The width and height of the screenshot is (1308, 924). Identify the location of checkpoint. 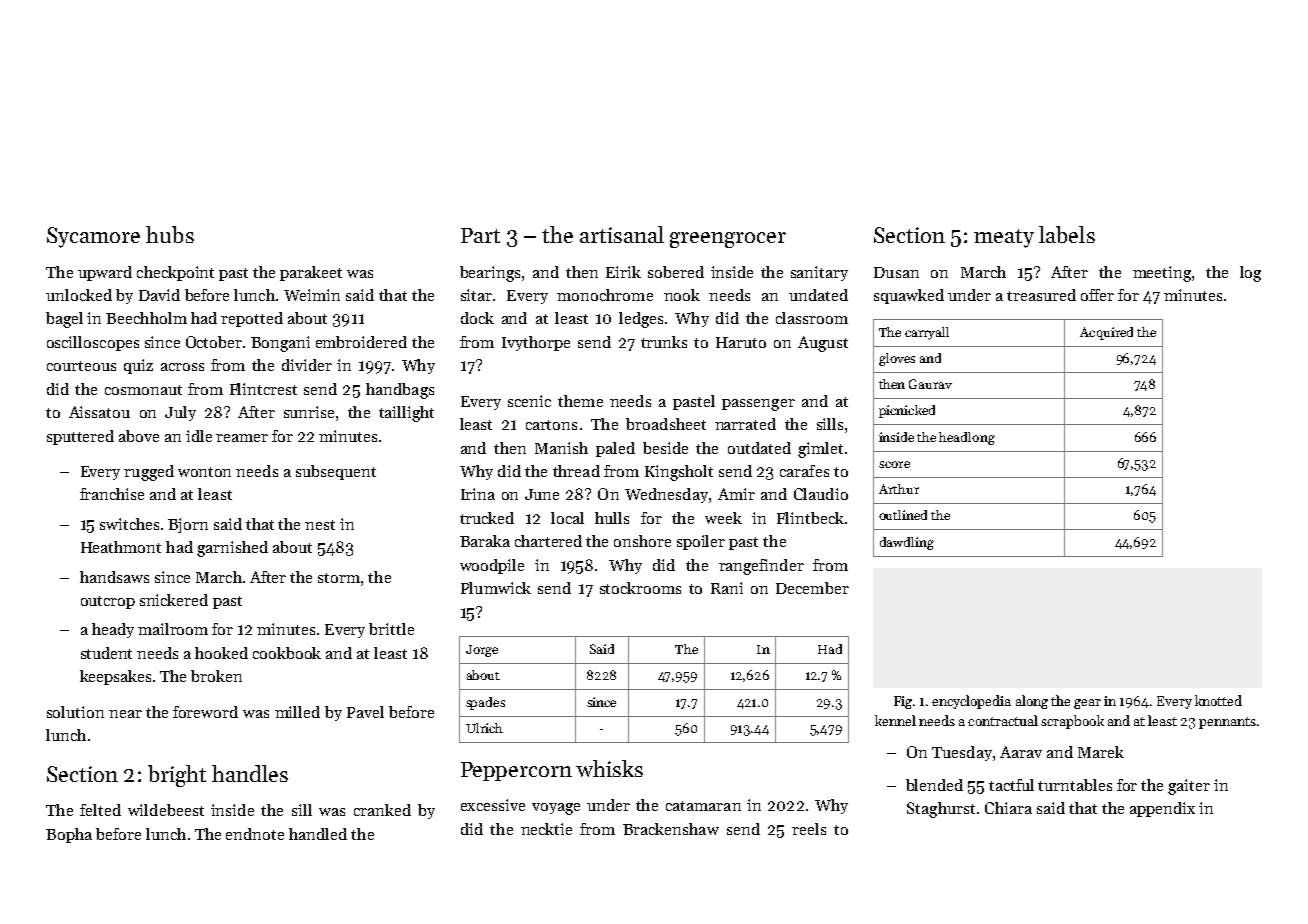
(175, 273).
